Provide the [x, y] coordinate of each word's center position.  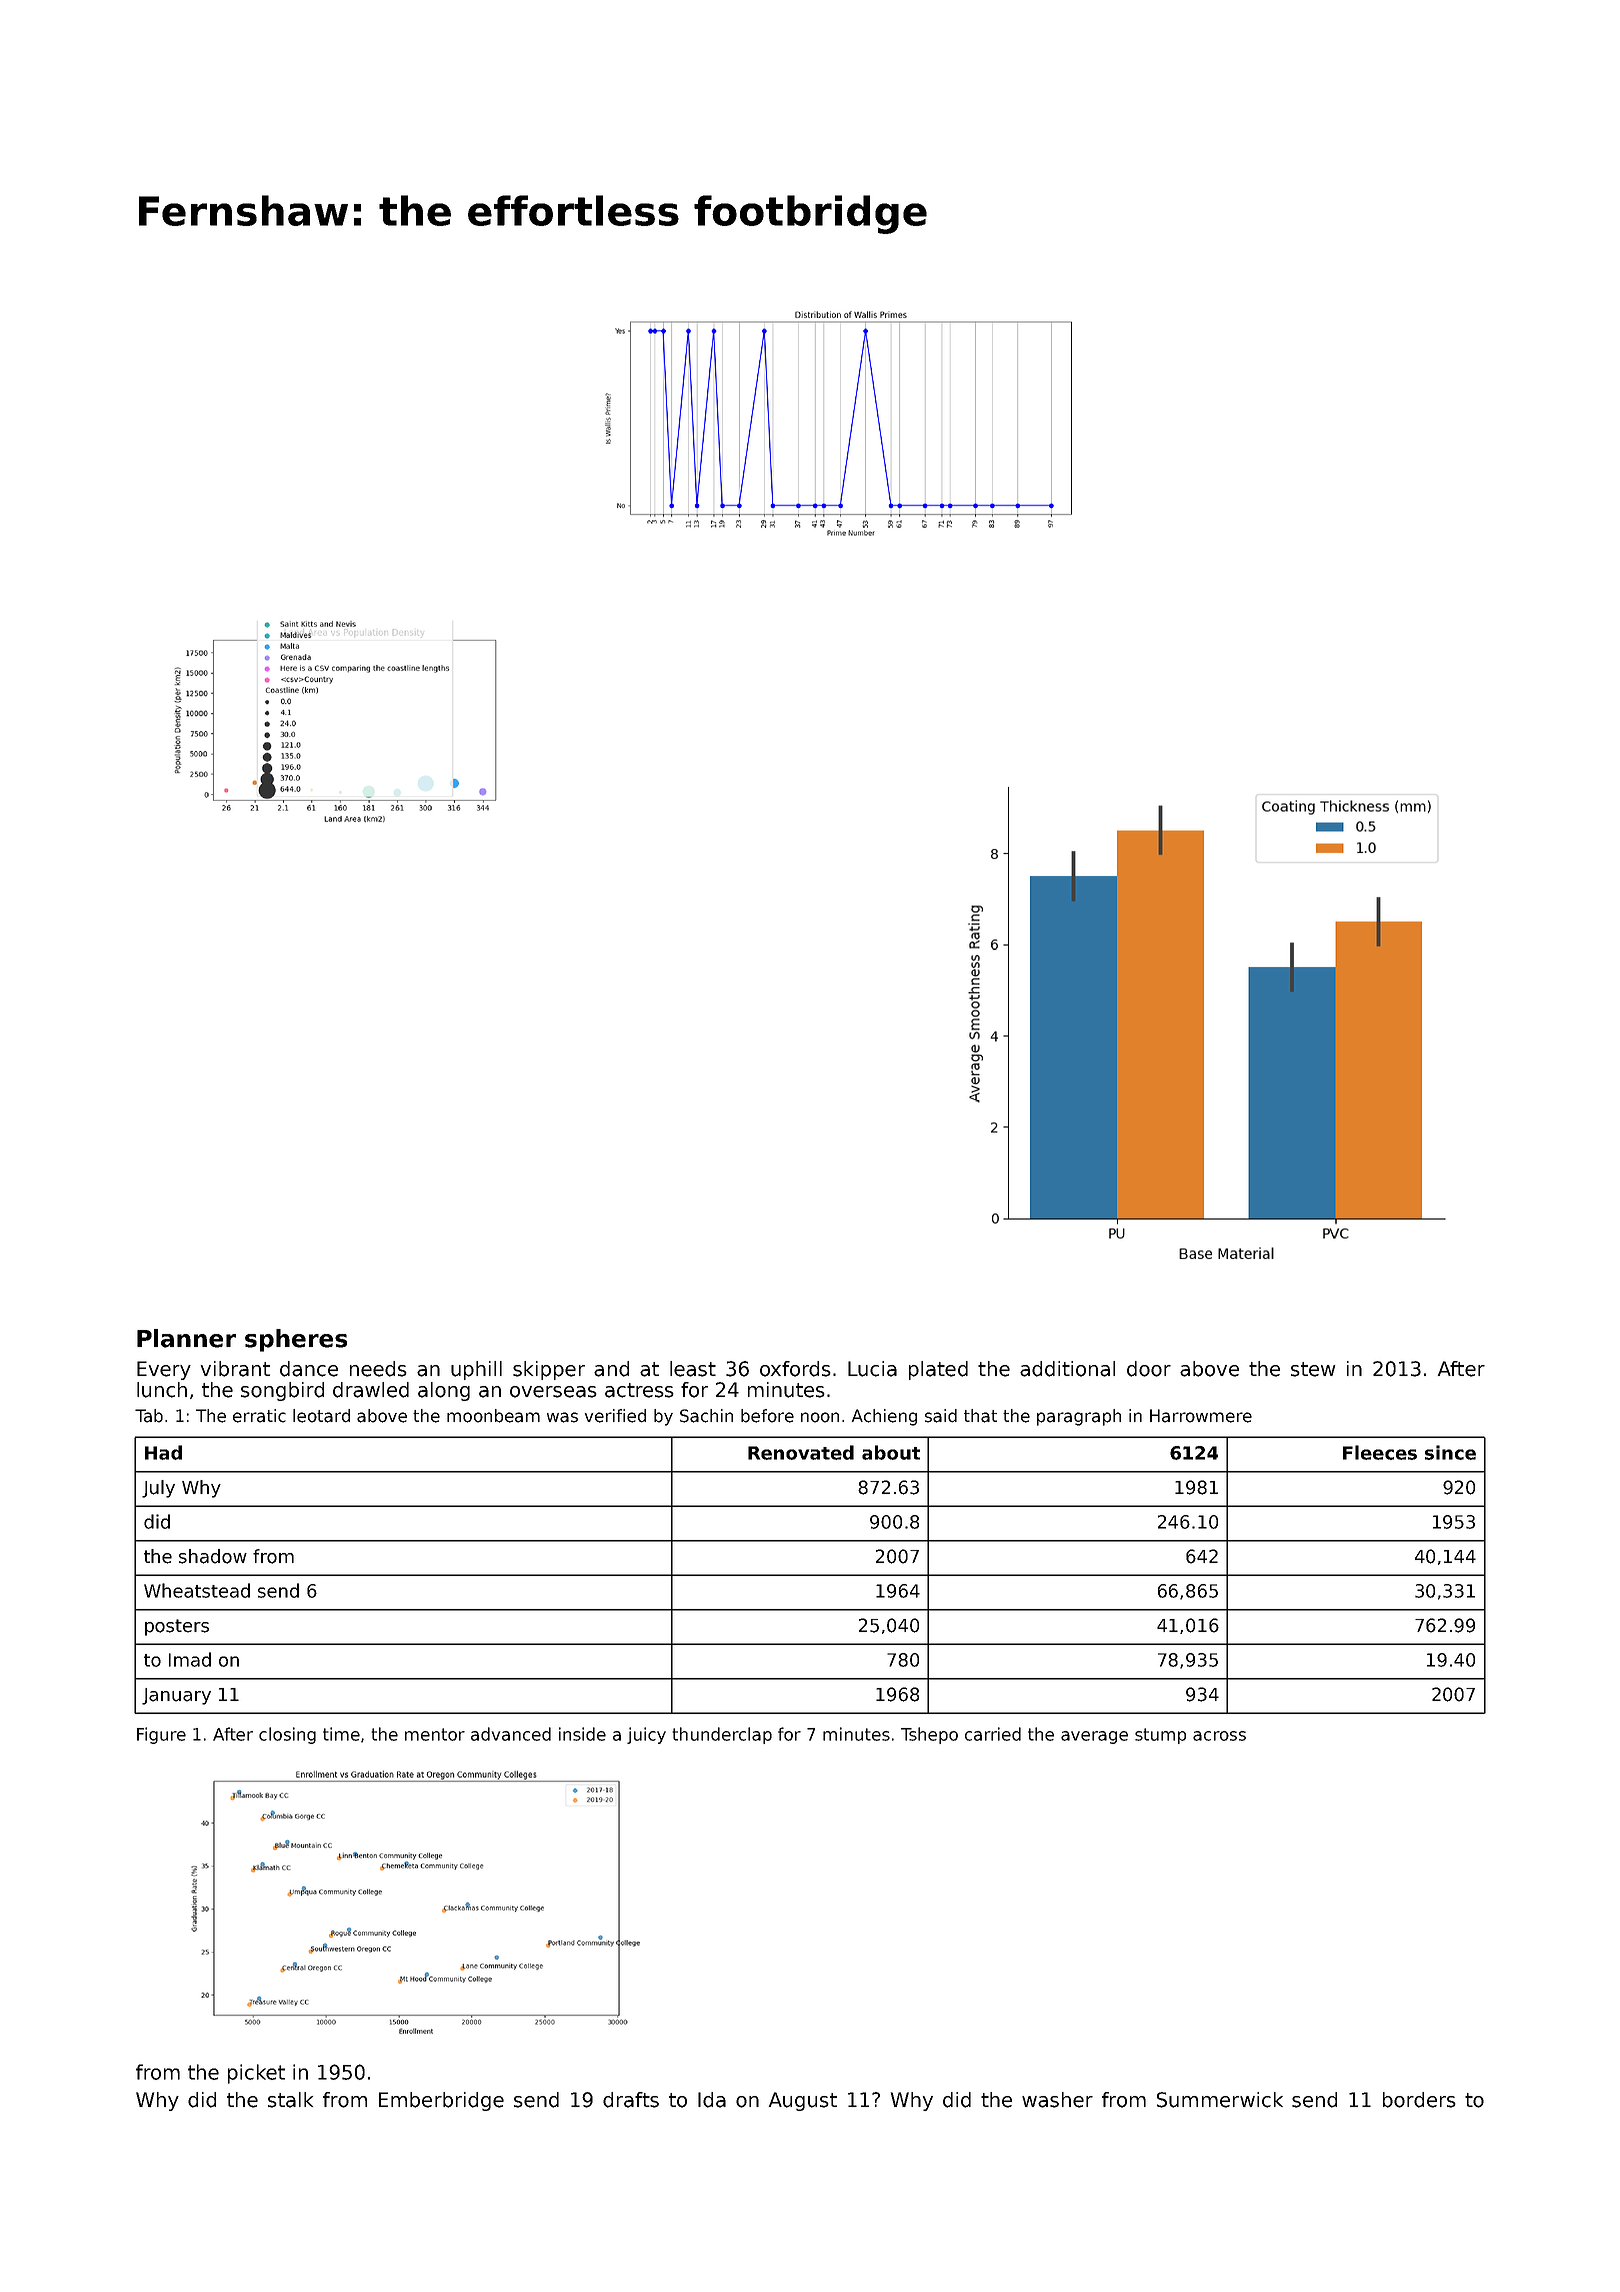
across [1219, 1736]
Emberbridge [441, 2101]
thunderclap [722, 1735]
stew [1313, 1369]
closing [287, 1735]
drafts [631, 2100]
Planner [186, 1338]
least [693, 1369]
